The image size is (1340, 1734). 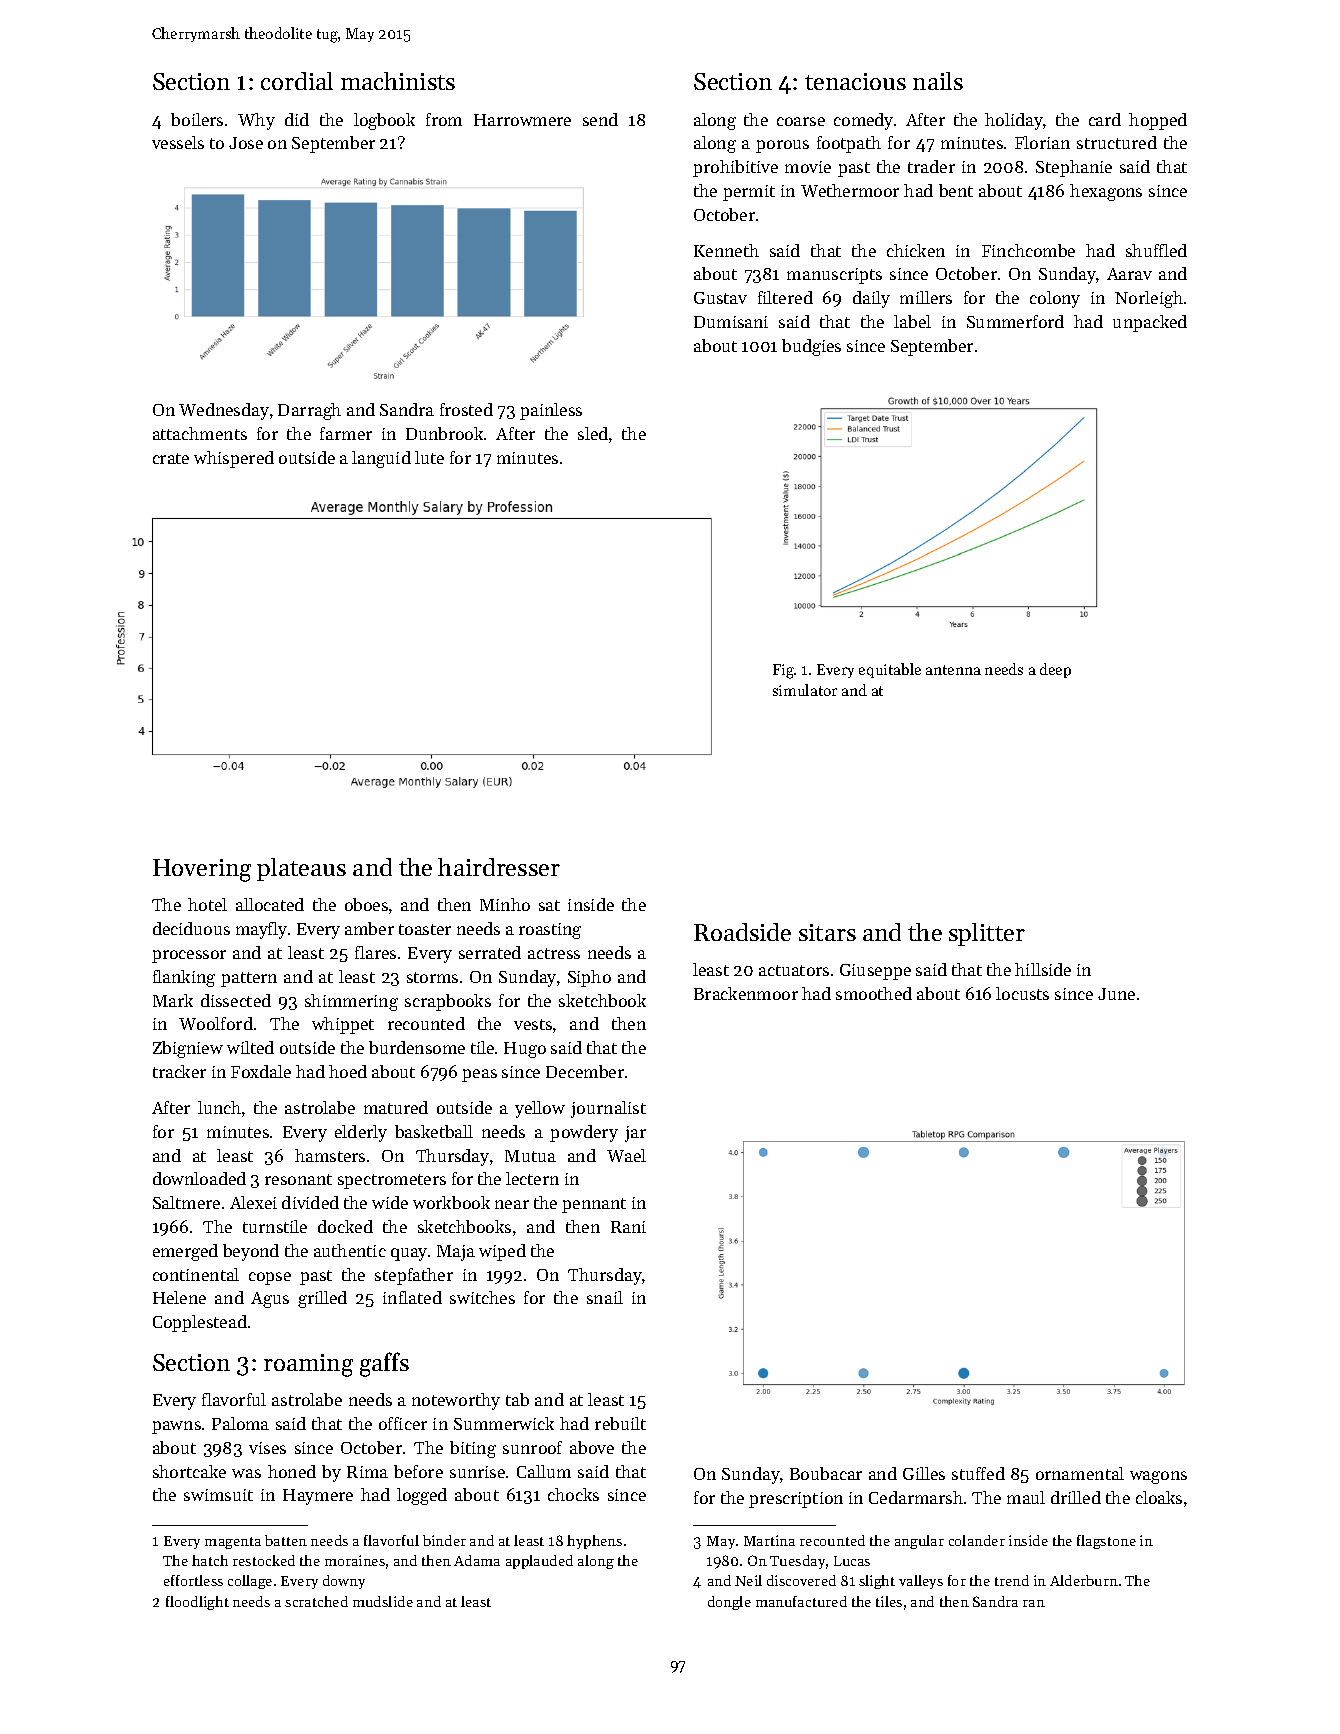 What do you see at coordinates (522, 120) in the screenshot?
I see `Harrowmere` at bounding box center [522, 120].
